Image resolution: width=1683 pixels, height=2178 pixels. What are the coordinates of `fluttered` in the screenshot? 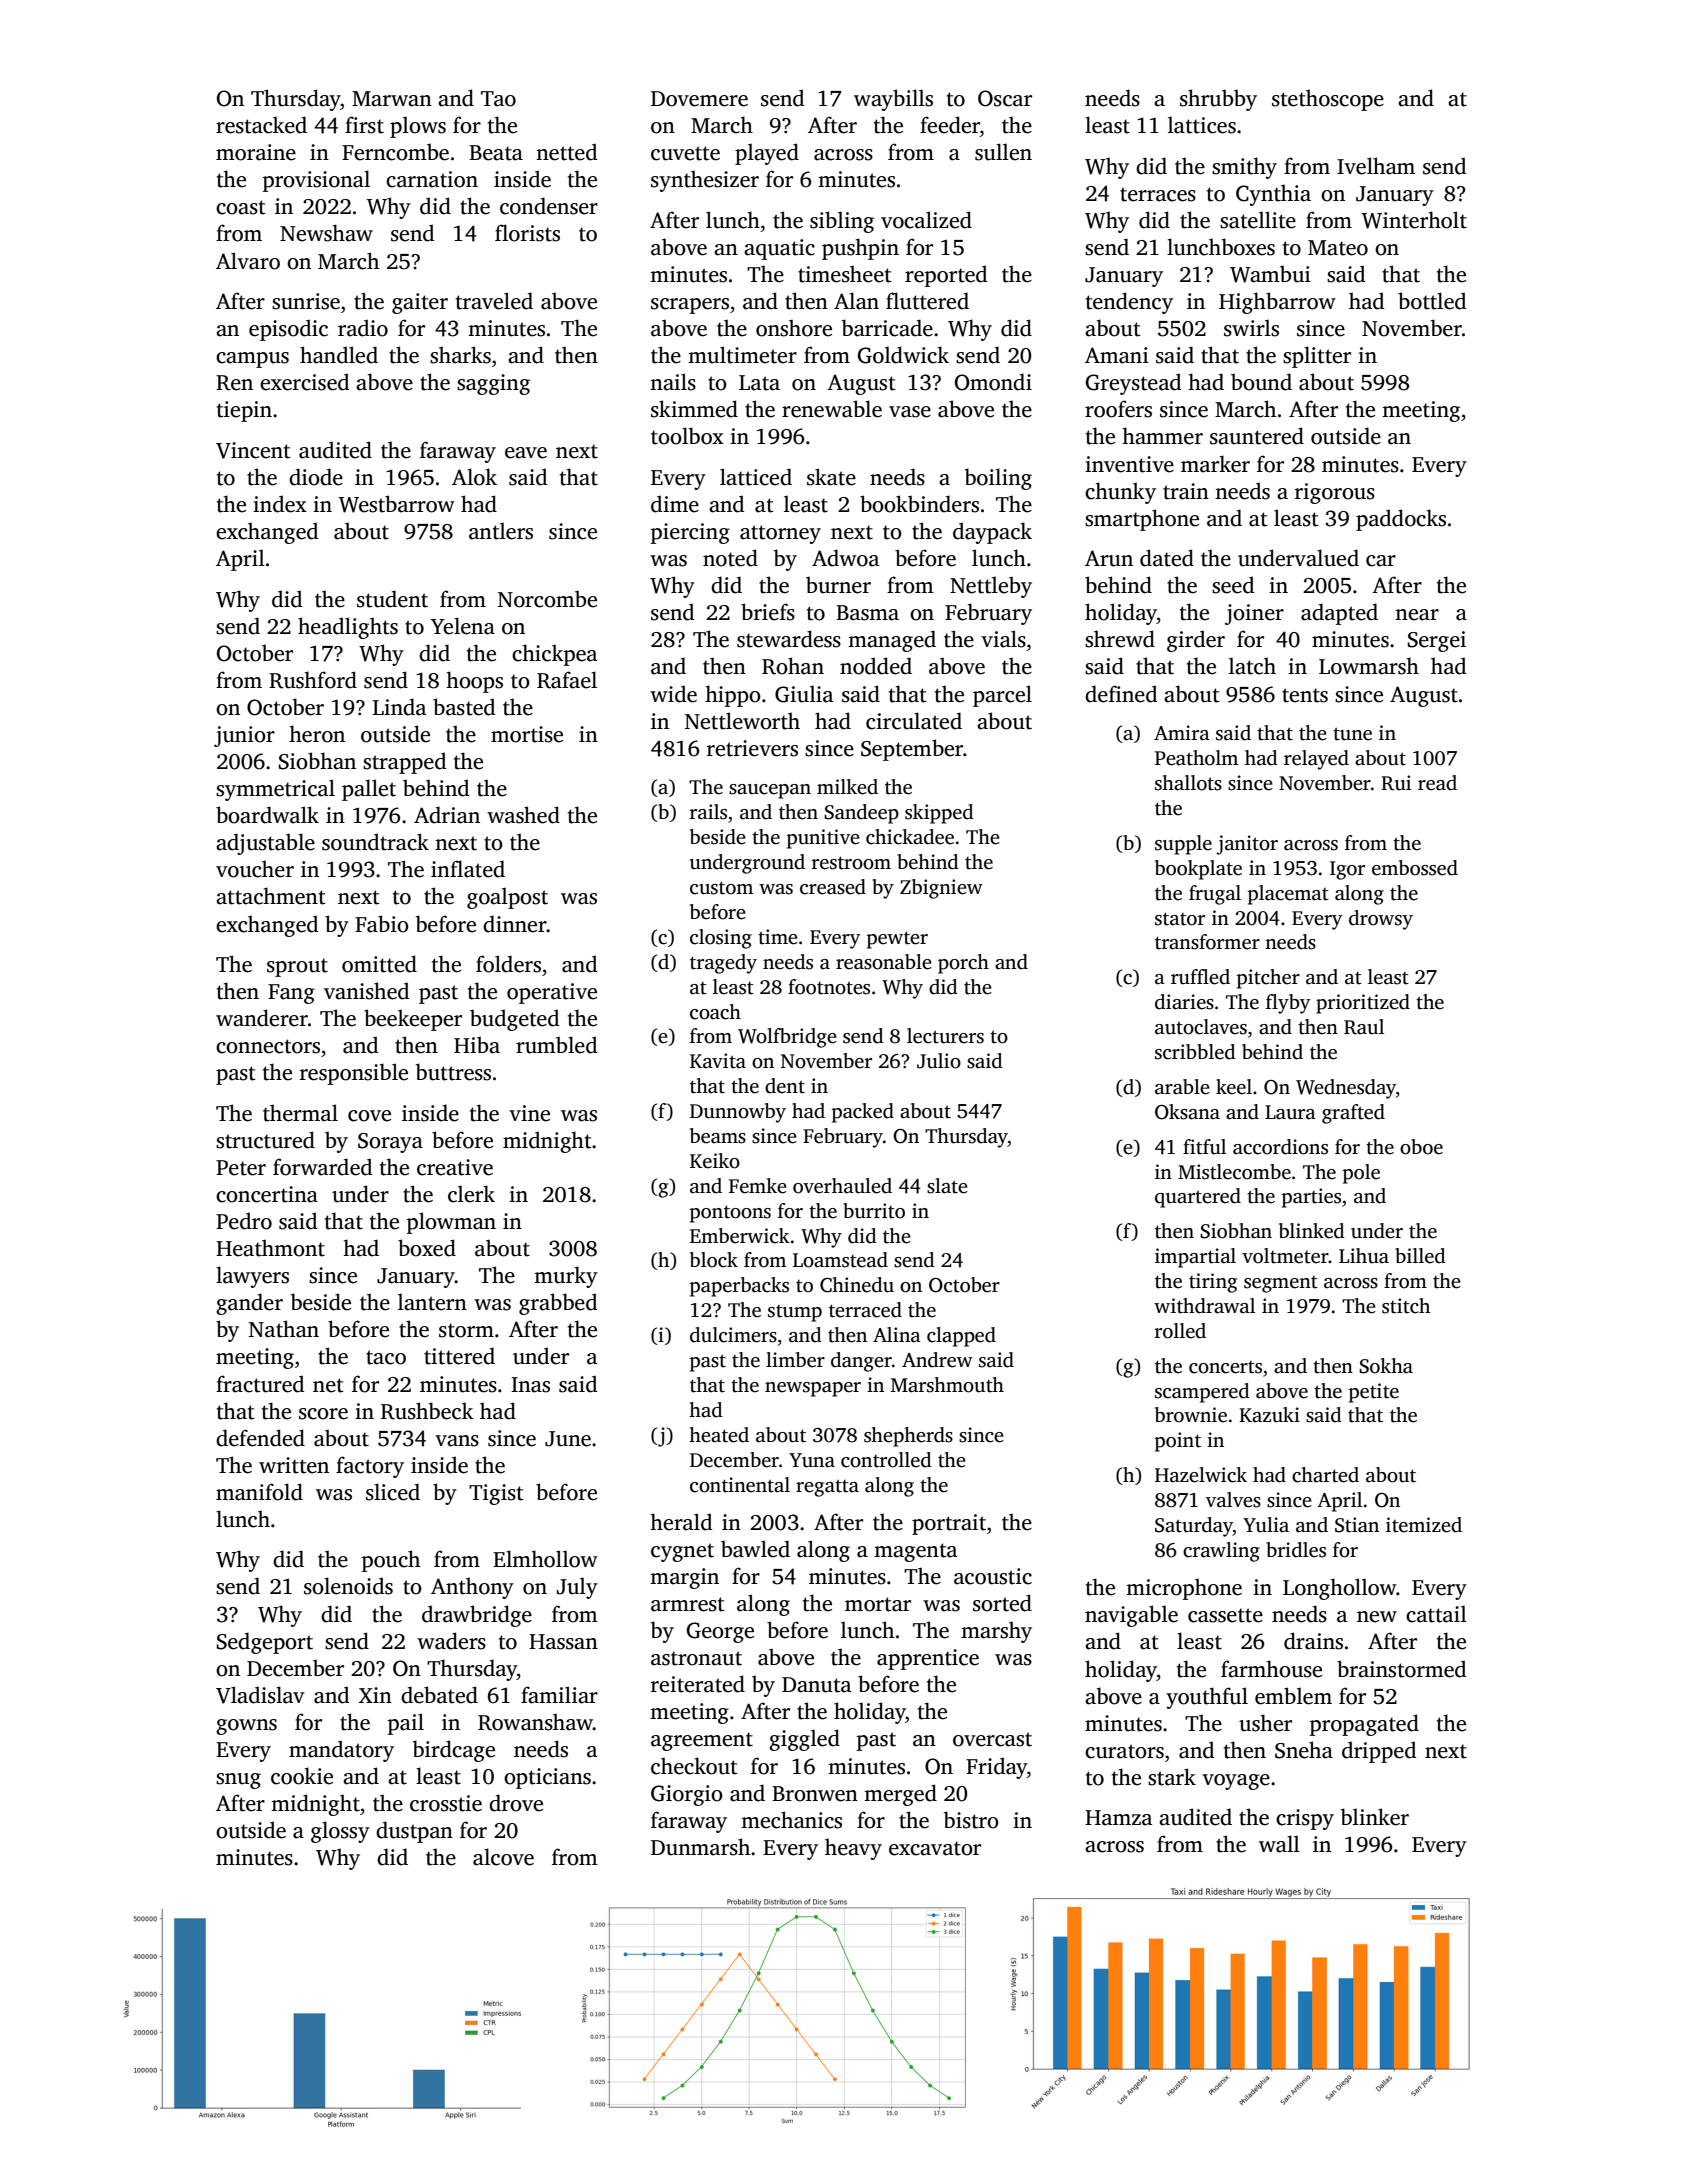 It's located at (927, 301).
